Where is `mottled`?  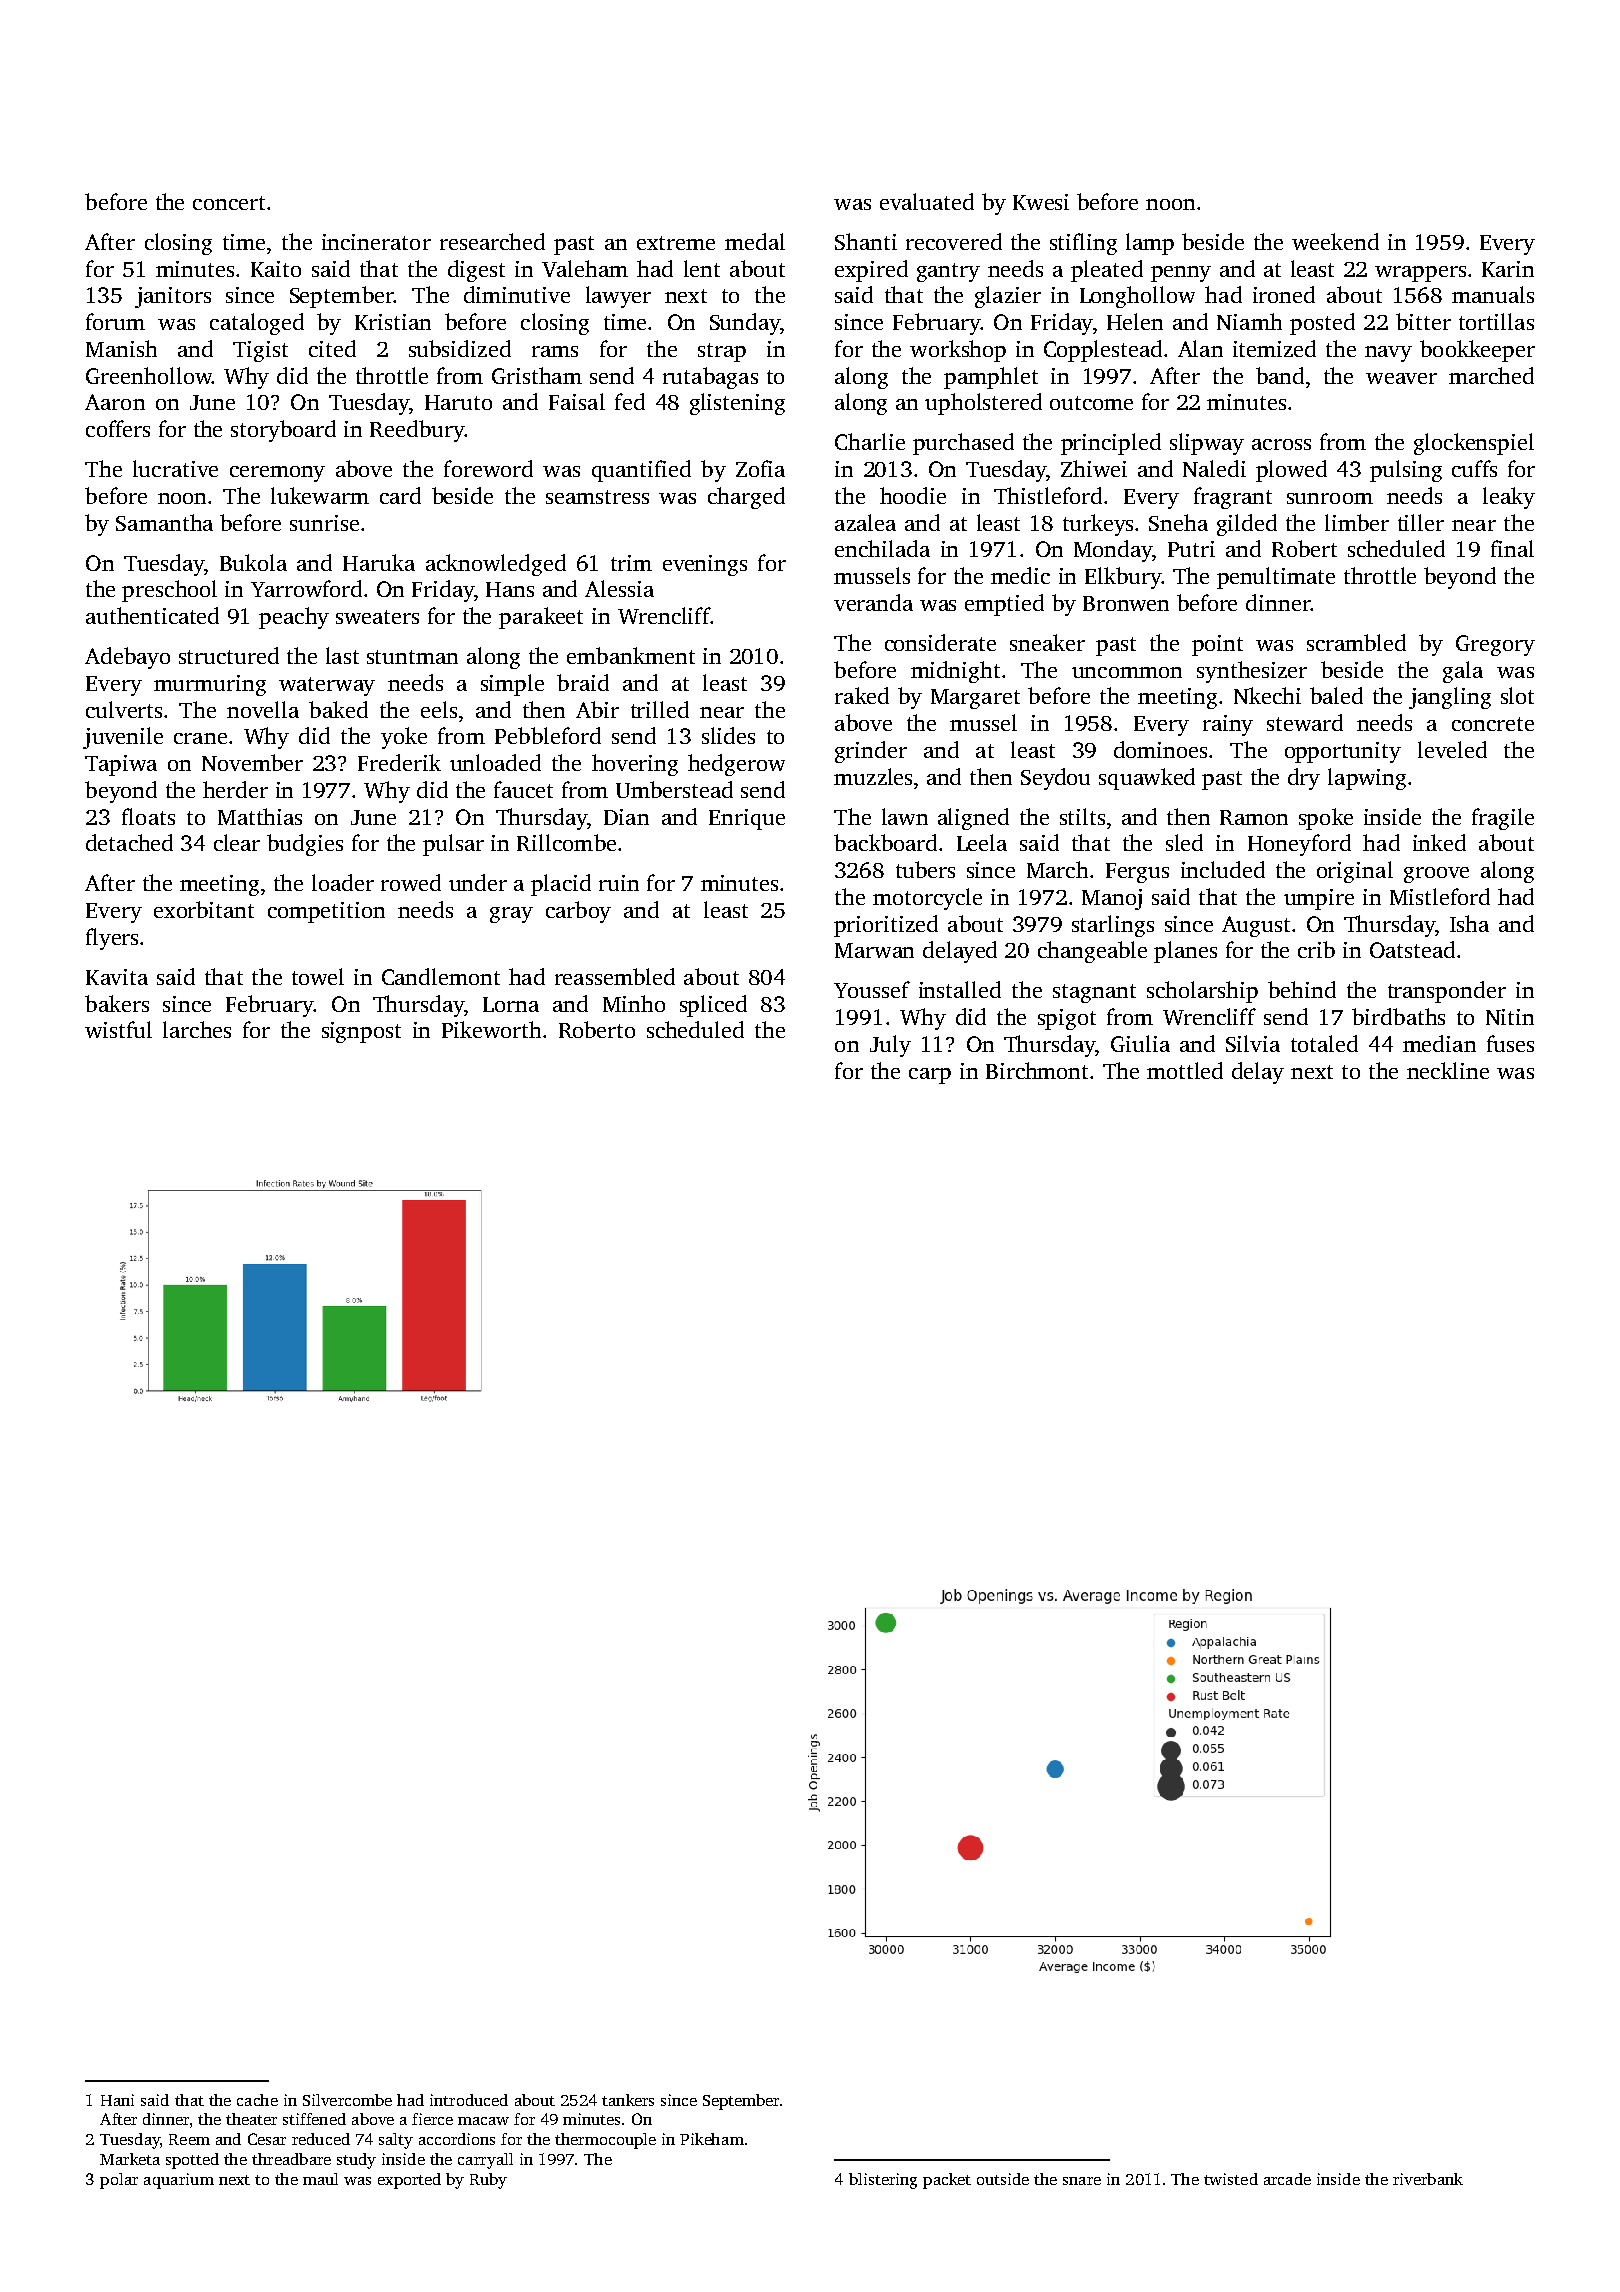
mottled is located at coordinates (1185, 1070).
